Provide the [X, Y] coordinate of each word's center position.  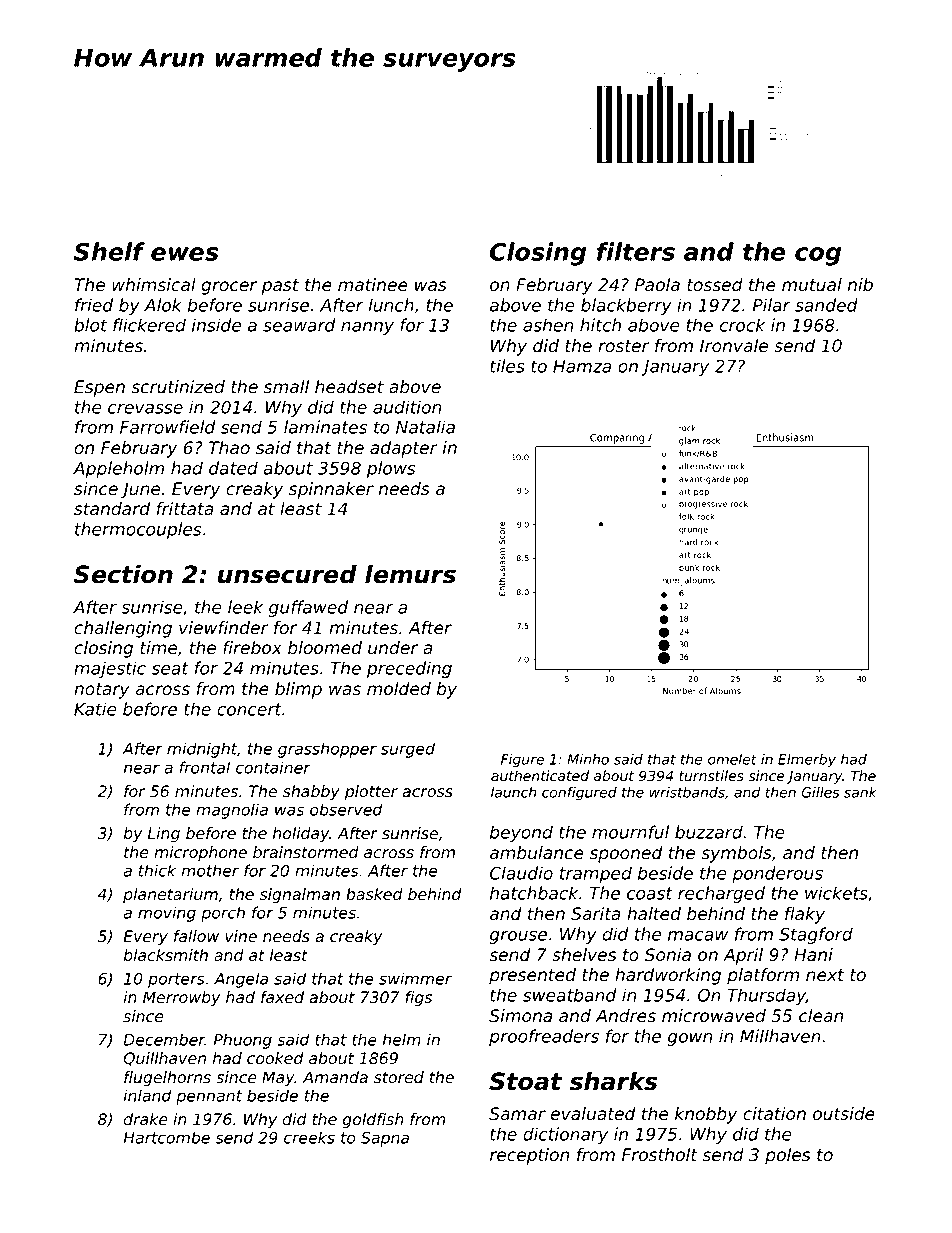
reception [529, 1156]
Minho [588, 759]
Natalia [425, 427]
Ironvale [734, 346]
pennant [209, 1097]
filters [636, 251]
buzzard [709, 832]
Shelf [109, 251]
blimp [298, 690]
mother [210, 870]
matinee [373, 285]
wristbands [687, 792]
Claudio [521, 873]
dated [233, 468]
